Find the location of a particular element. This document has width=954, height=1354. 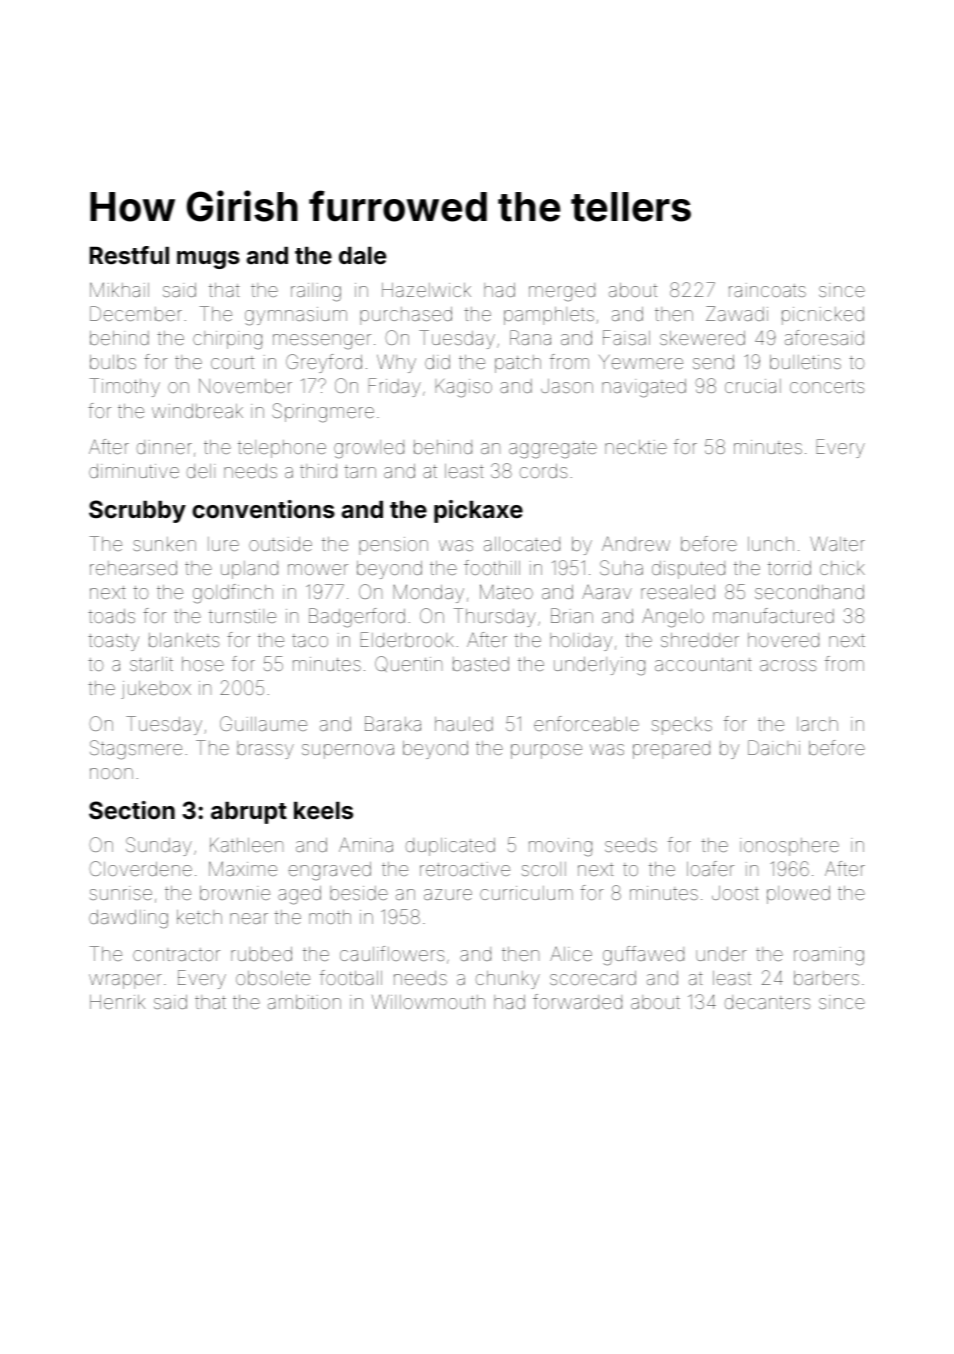

necktie is located at coordinates (636, 447).
